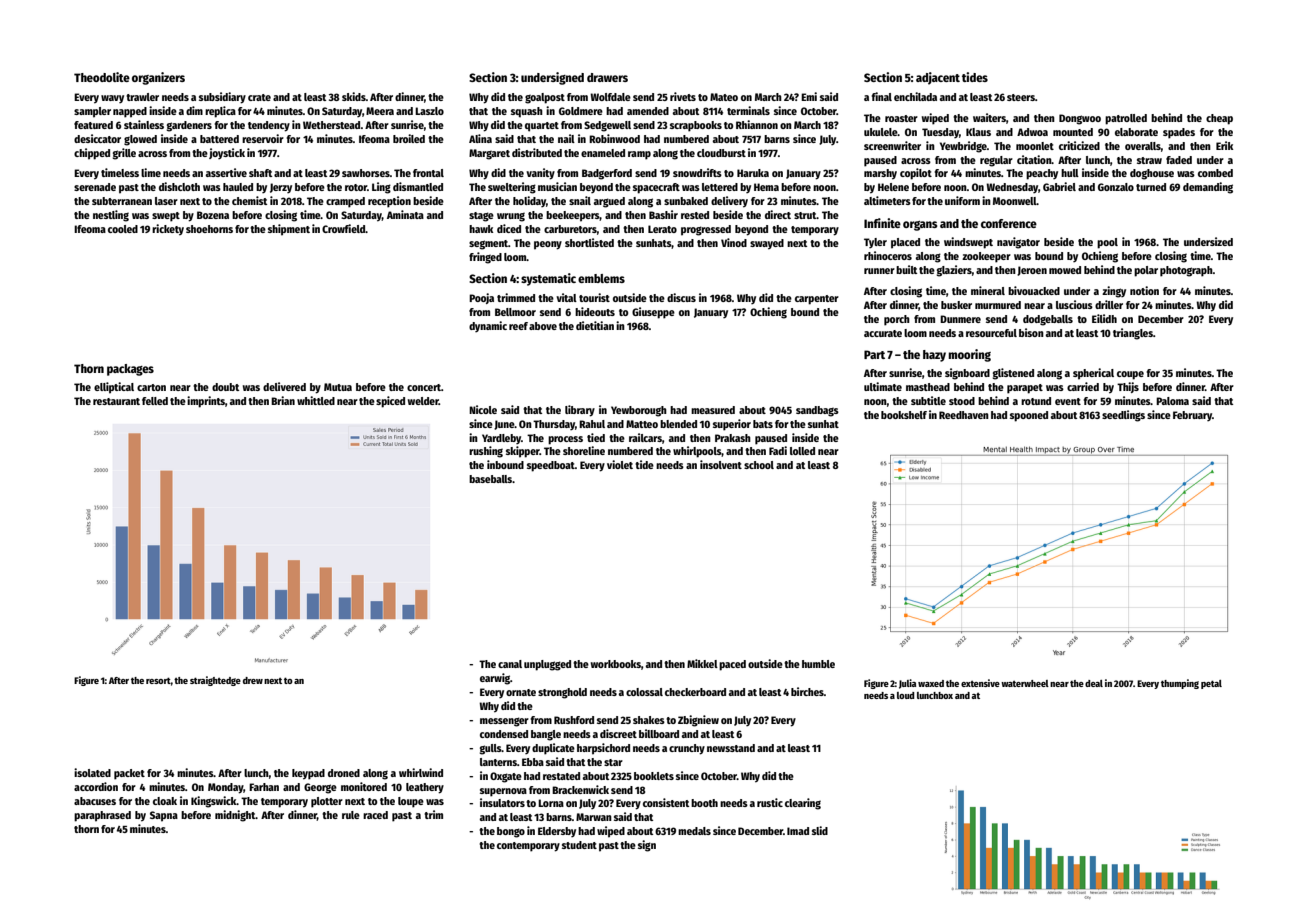  Describe the element at coordinates (227, 153) in the screenshot. I see `joystick` at that location.
